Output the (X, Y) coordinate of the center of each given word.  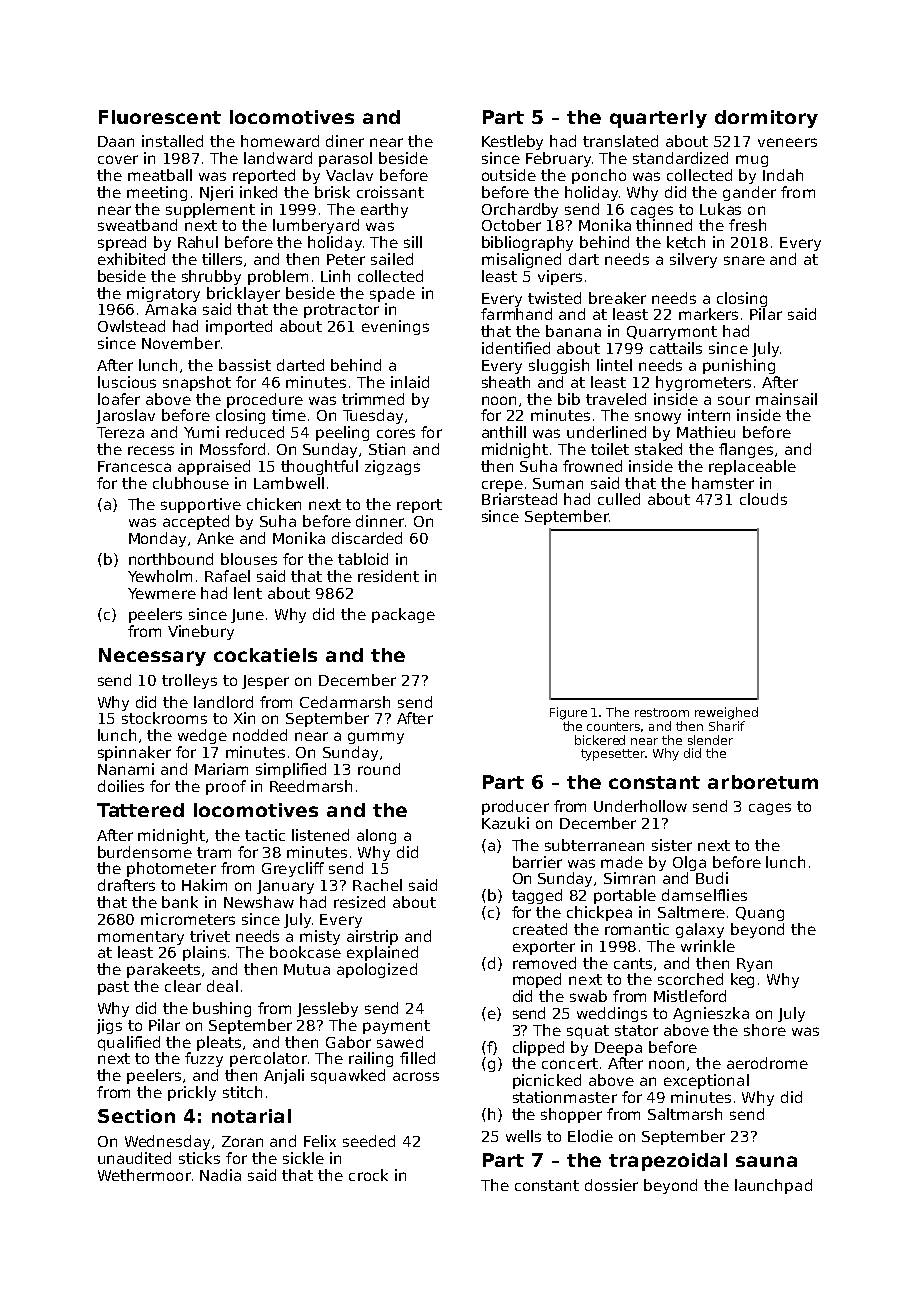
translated (620, 141)
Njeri (216, 193)
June (247, 616)
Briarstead (519, 499)
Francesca (134, 466)
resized (359, 902)
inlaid (410, 382)
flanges (746, 450)
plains (204, 953)
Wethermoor (144, 1175)
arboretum (763, 782)
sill (413, 242)
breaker (617, 298)
